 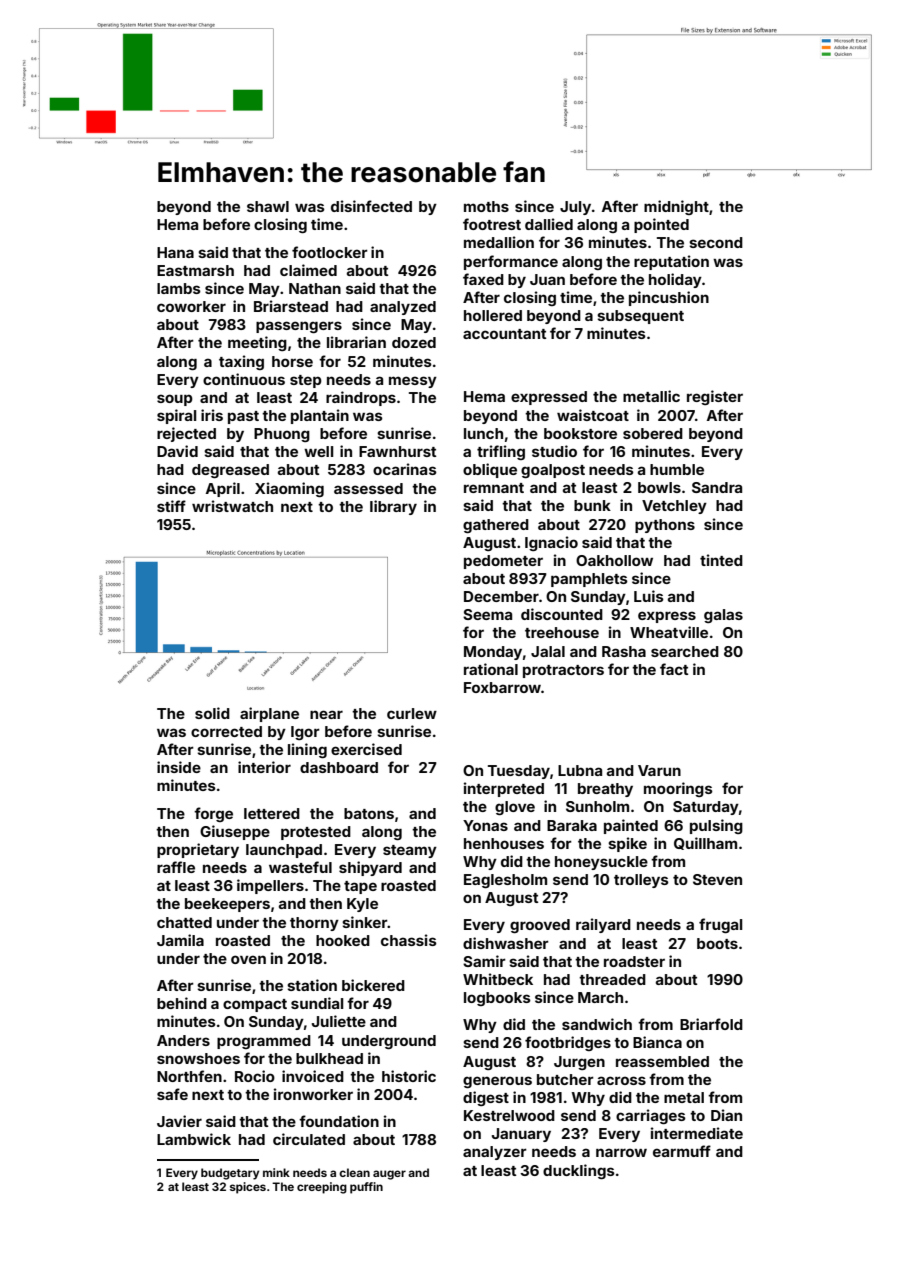 What do you see at coordinates (624, 651) in the document?
I see `Rasha` at bounding box center [624, 651].
